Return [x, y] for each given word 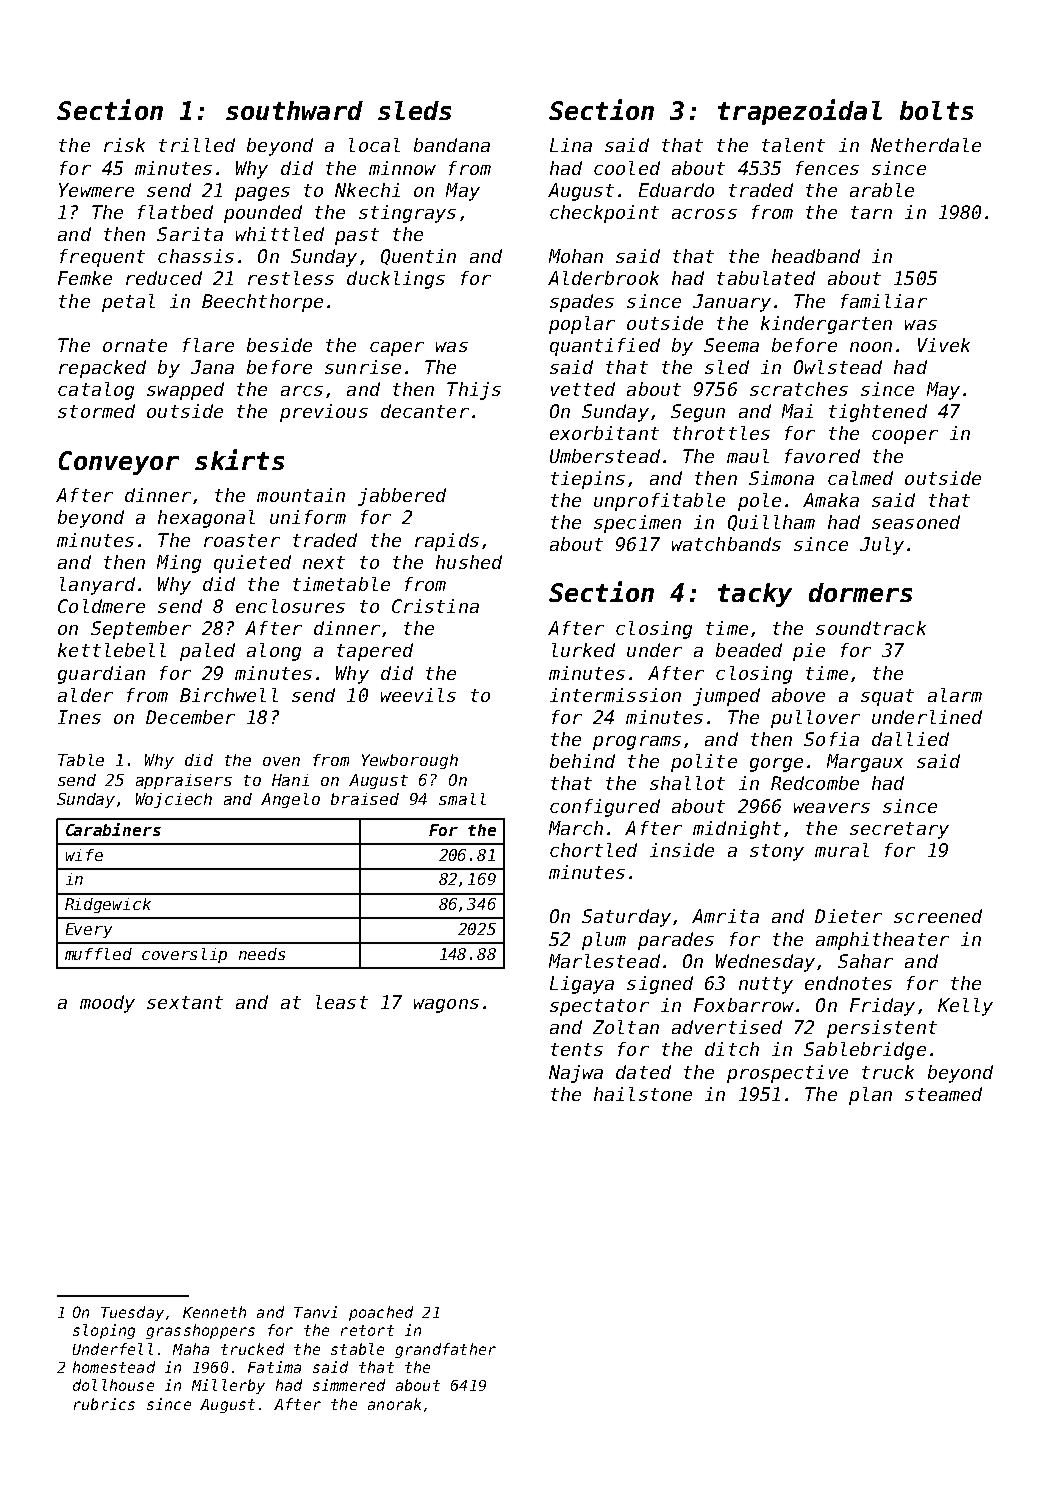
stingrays [407, 214]
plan [870, 1096]
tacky [755, 595]
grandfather [445, 1350]
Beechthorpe [262, 303]
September [141, 630]
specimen [637, 524]
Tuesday [132, 1313]
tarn [871, 212]
